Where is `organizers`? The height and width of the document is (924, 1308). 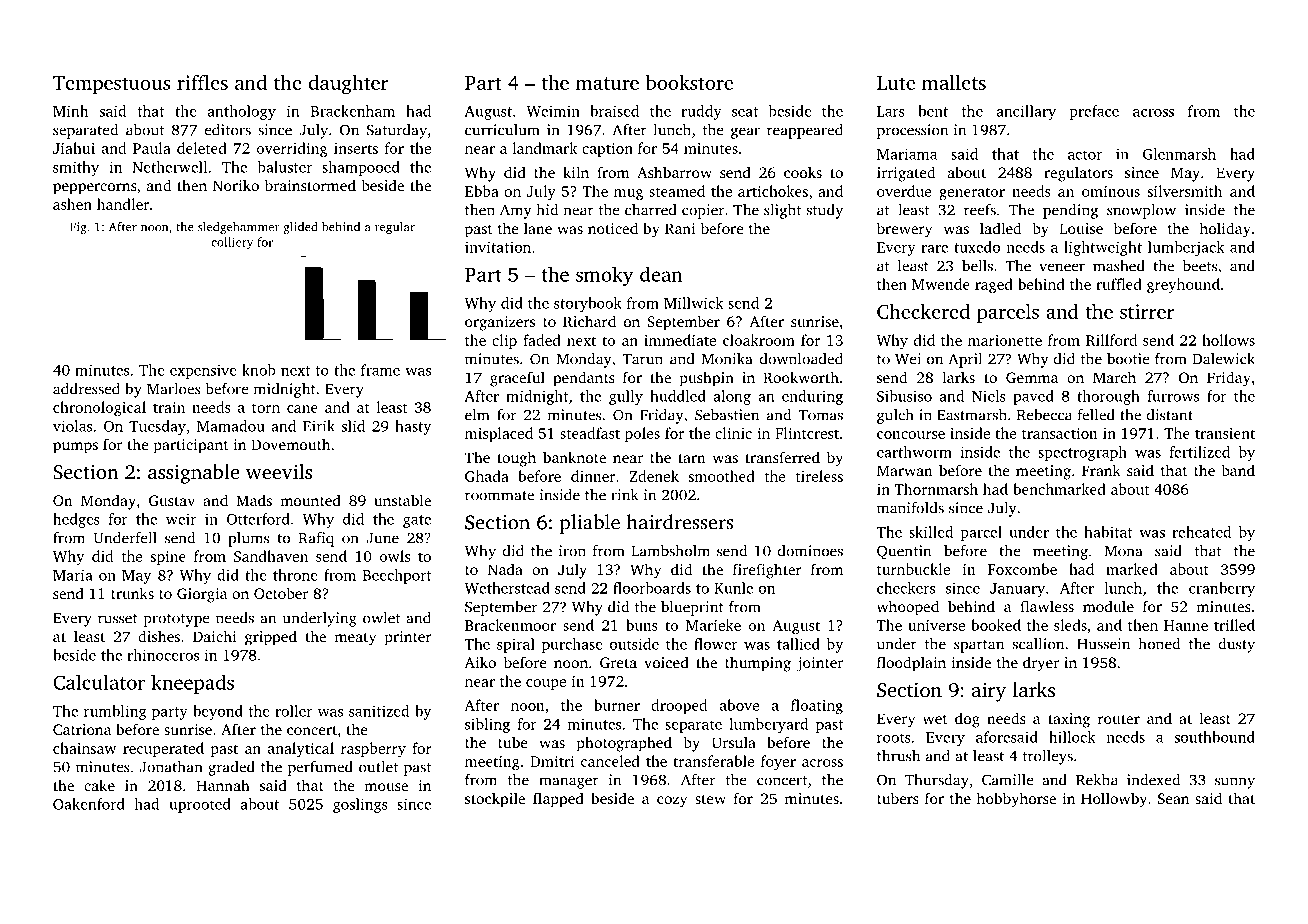 organizers is located at coordinates (500, 323).
